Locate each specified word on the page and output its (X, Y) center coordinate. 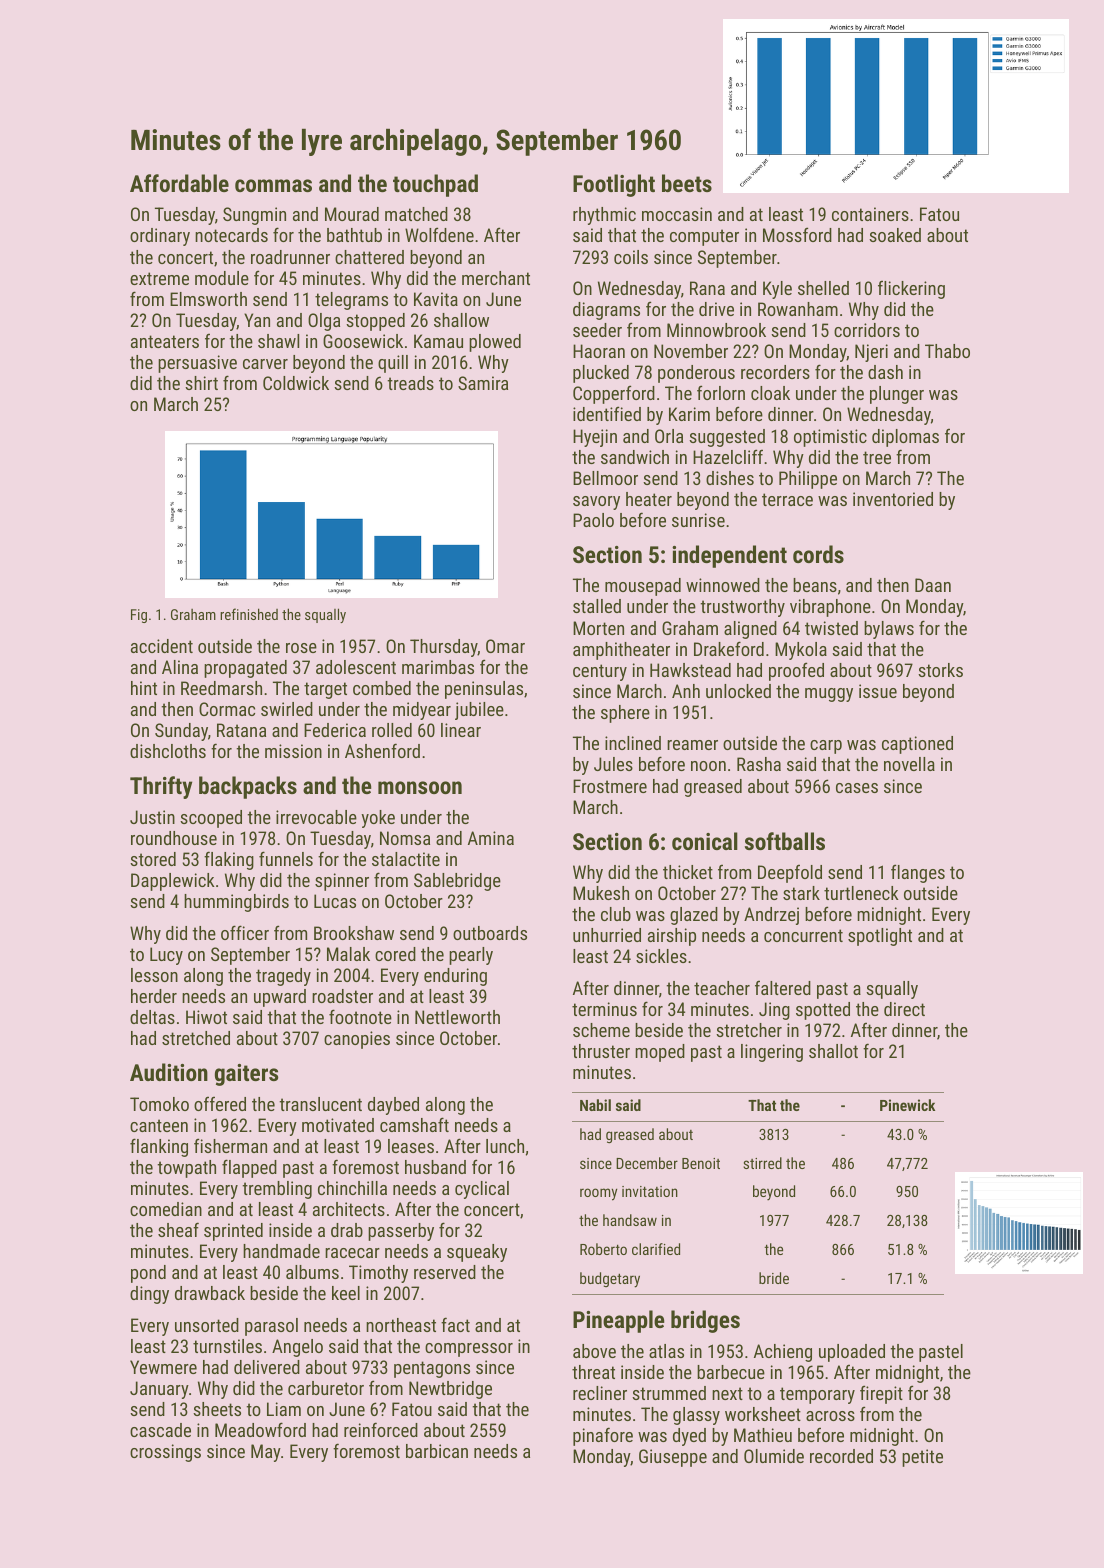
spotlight (880, 937)
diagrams (606, 311)
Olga (324, 322)
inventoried (893, 499)
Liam (284, 1409)
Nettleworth (457, 1017)
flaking (229, 860)
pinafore (603, 1436)
